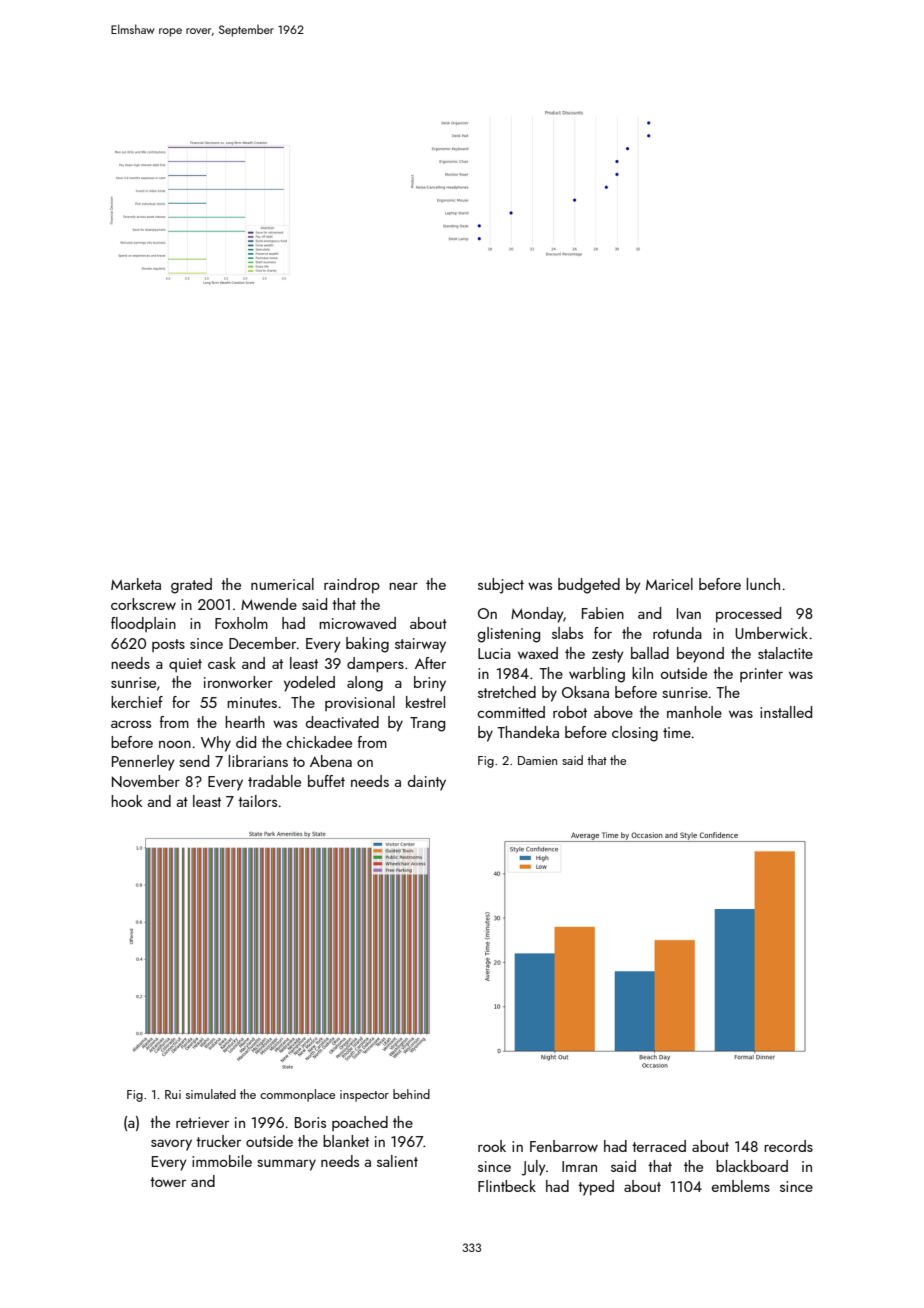 Image resolution: width=924 pixels, height=1308 pixels. What do you see at coordinates (788, 1146) in the image?
I see `records` at bounding box center [788, 1146].
